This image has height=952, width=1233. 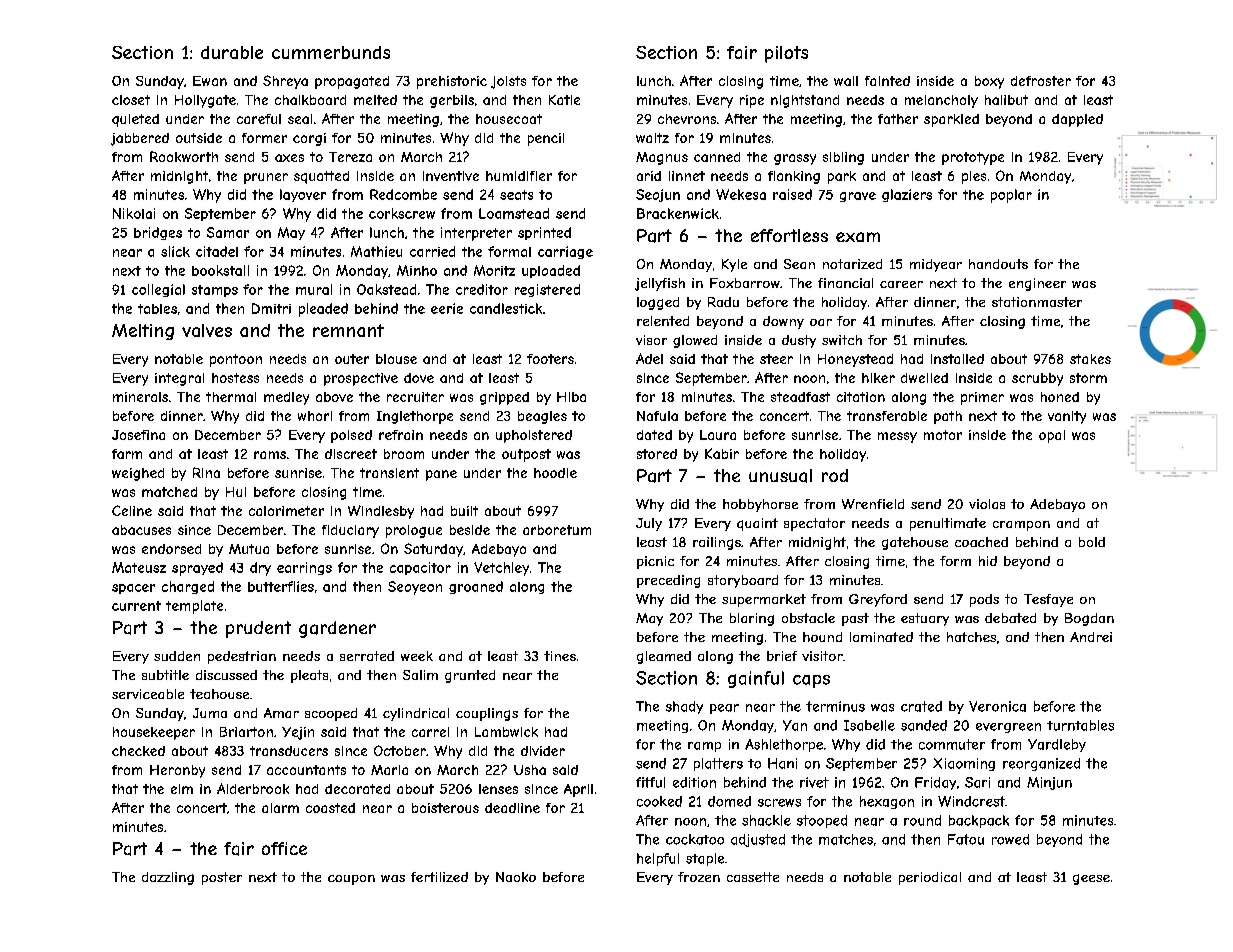 What do you see at coordinates (232, 52) in the image?
I see `durable` at bounding box center [232, 52].
